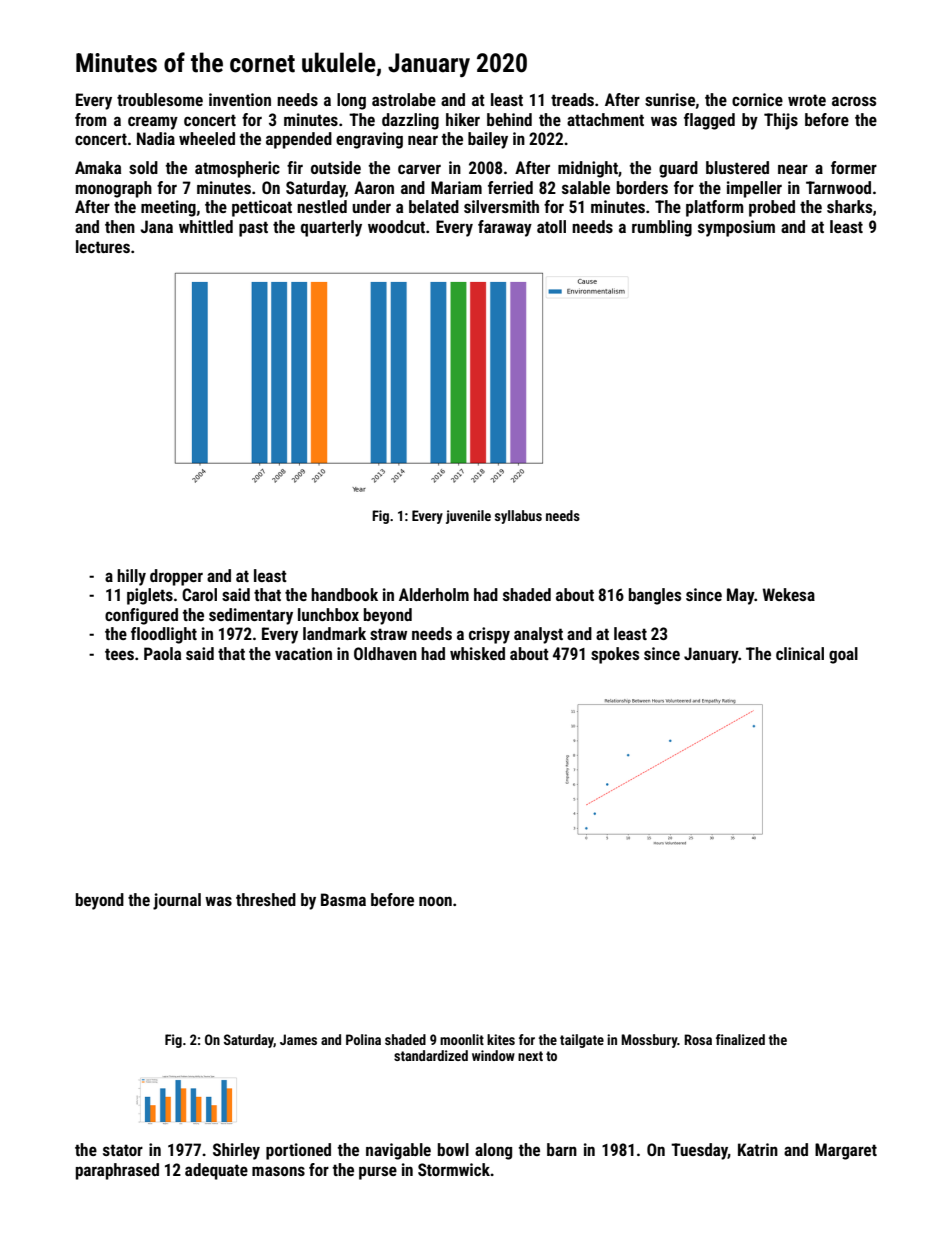  Describe the element at coordinates (385, 653) in the screenshot. I see `Oldhaven` at that location.
